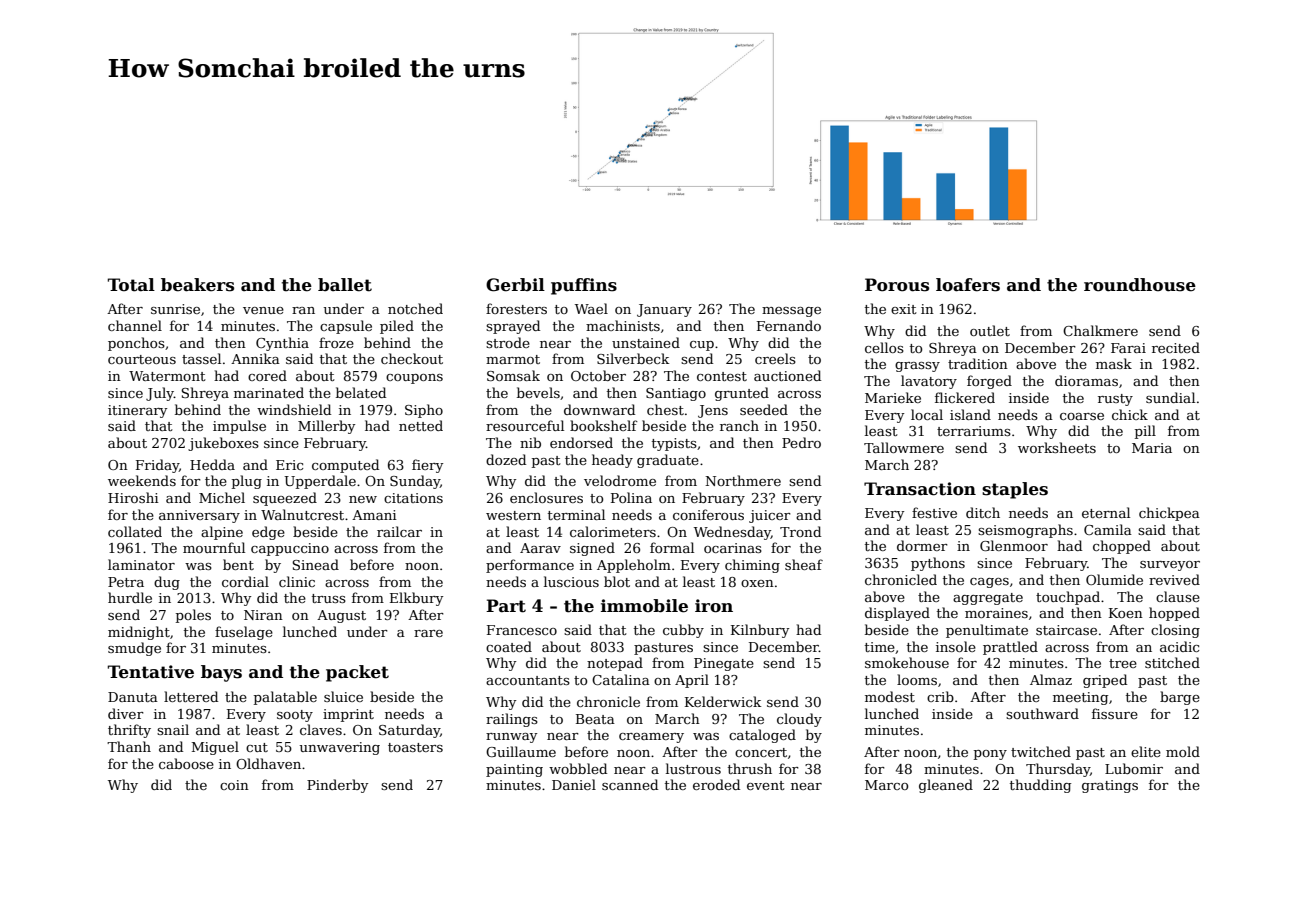 The image size is (1308, 924). I want to click on lettered, so click(191, 696).
